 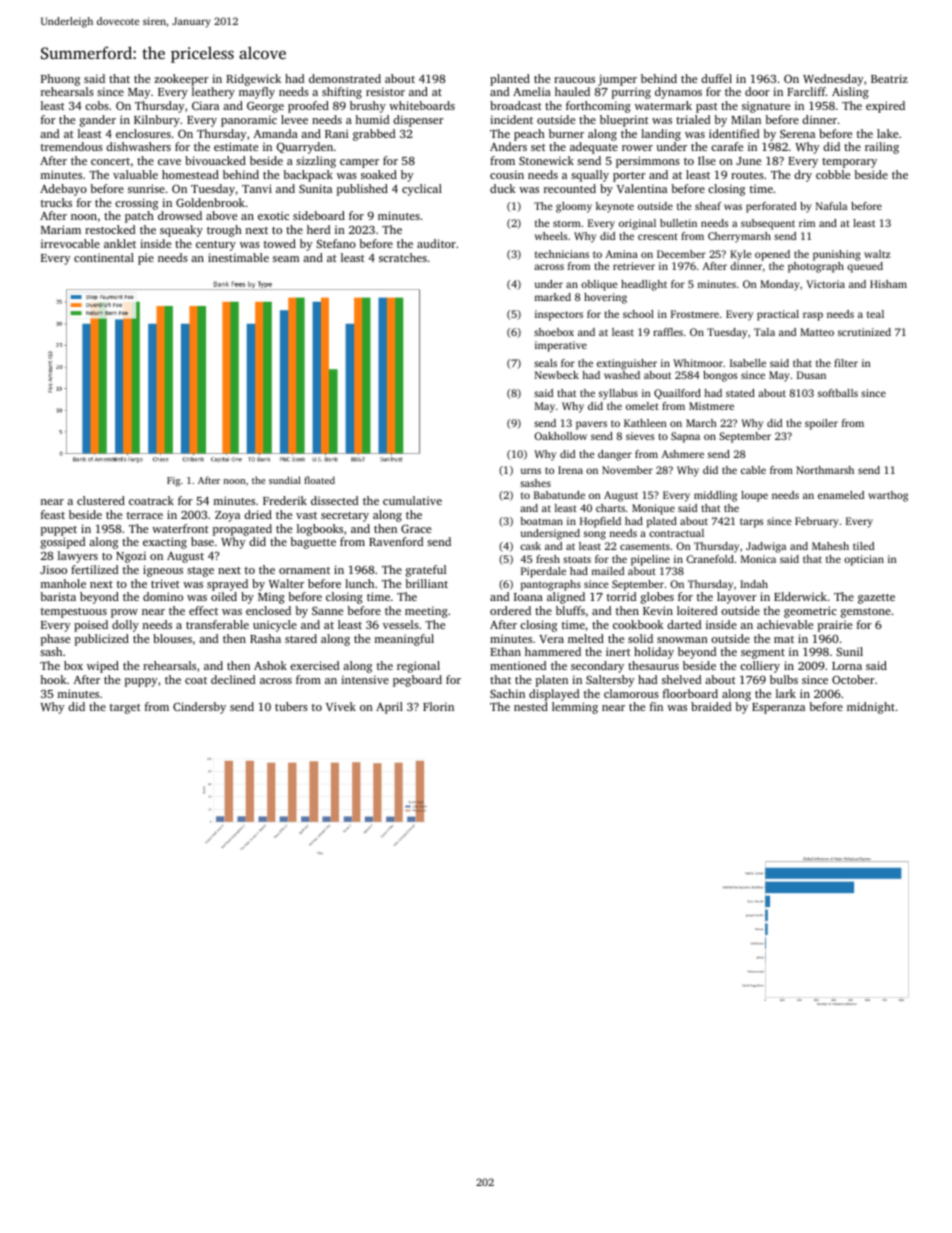 What do you see at coordinates (888, 496) in the document?
I see `warthog` at bounding box center [888, 496].
